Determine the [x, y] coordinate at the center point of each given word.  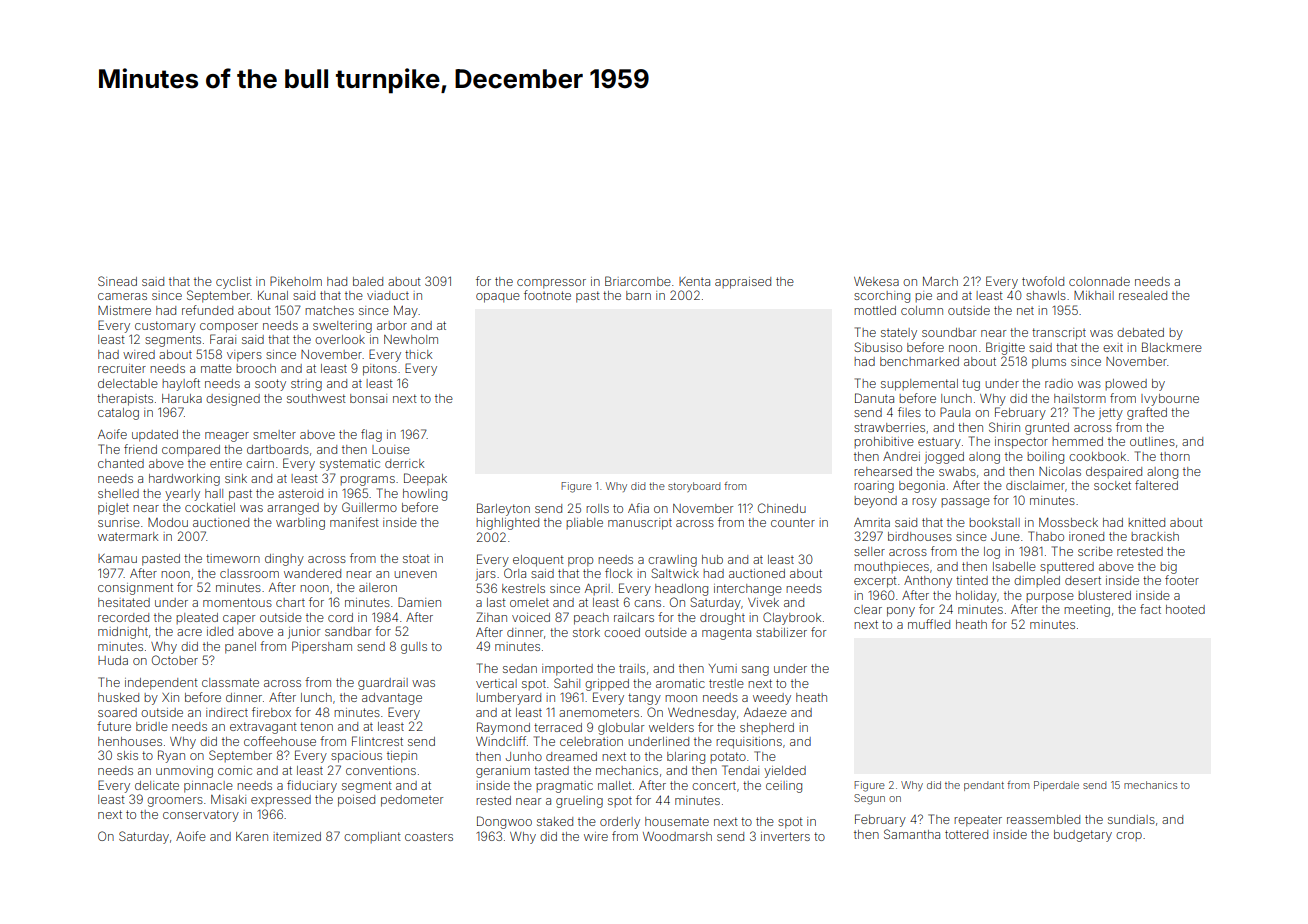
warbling [300, 524]
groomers [175, 802]
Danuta [874, 398]
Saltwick [675, 573]
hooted [1185, 609]
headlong [681, 590]
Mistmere [124, 310]
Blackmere [1172, 347]
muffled [929, 624]
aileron [378, 587]
